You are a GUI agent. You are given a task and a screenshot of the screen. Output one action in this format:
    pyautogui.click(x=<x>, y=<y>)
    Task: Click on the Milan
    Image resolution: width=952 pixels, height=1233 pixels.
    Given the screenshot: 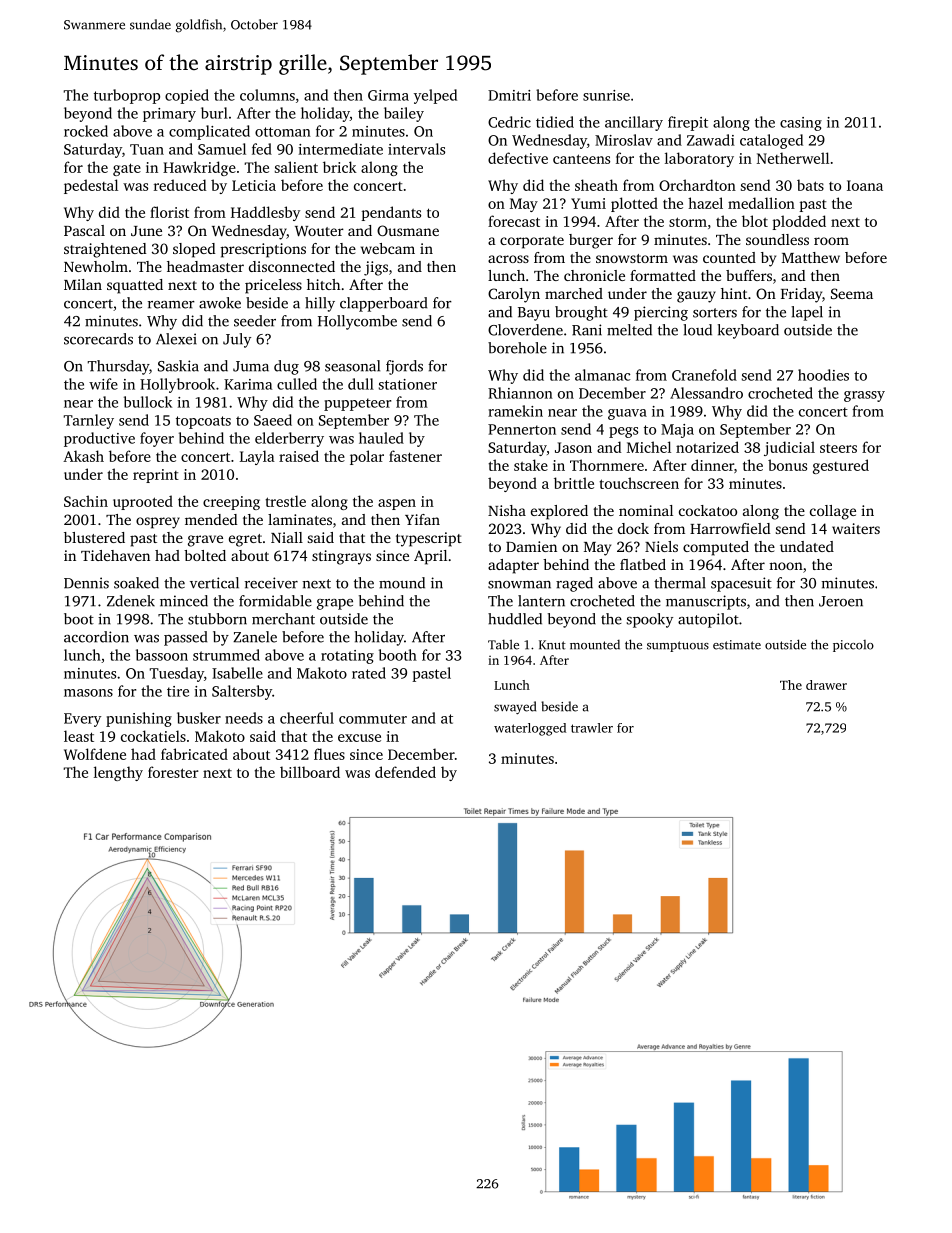 What is the action you would take?
    pyautogui.click(x=83, y=284)
